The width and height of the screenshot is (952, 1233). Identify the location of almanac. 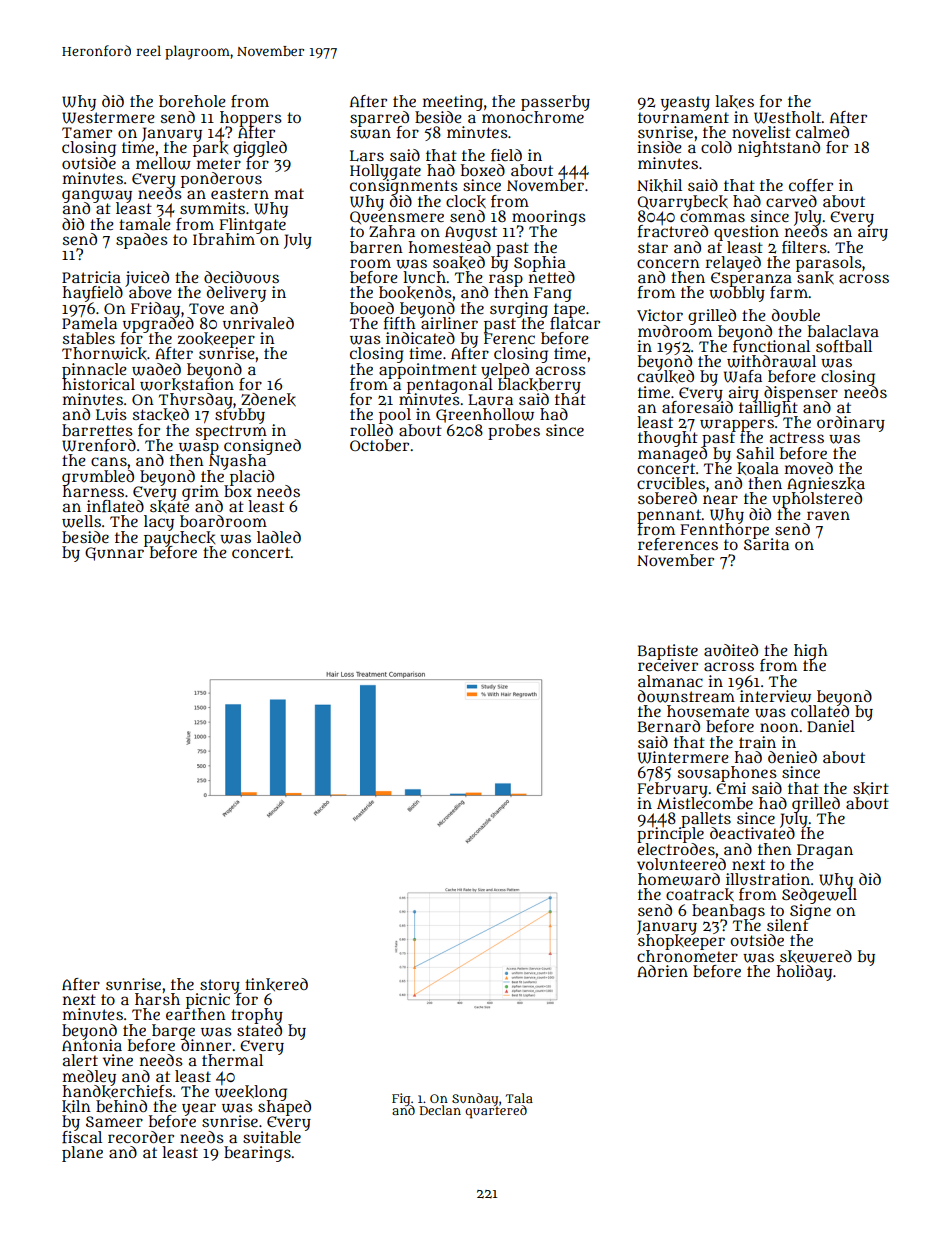
(670, 681).
